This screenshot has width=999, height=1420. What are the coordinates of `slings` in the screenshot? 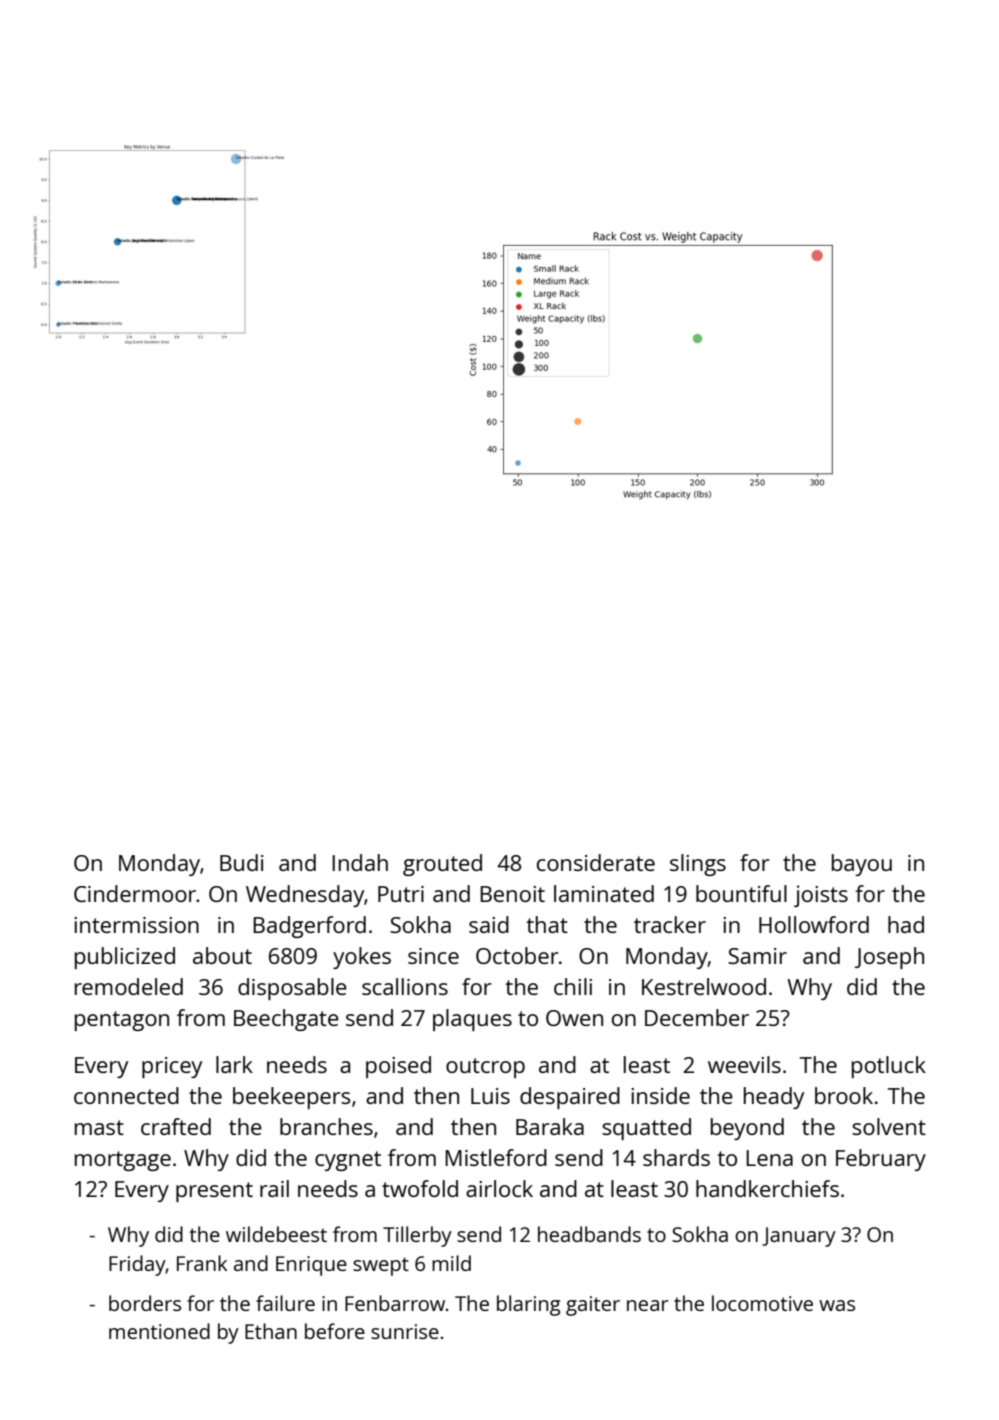 It's located at (698, 865).
